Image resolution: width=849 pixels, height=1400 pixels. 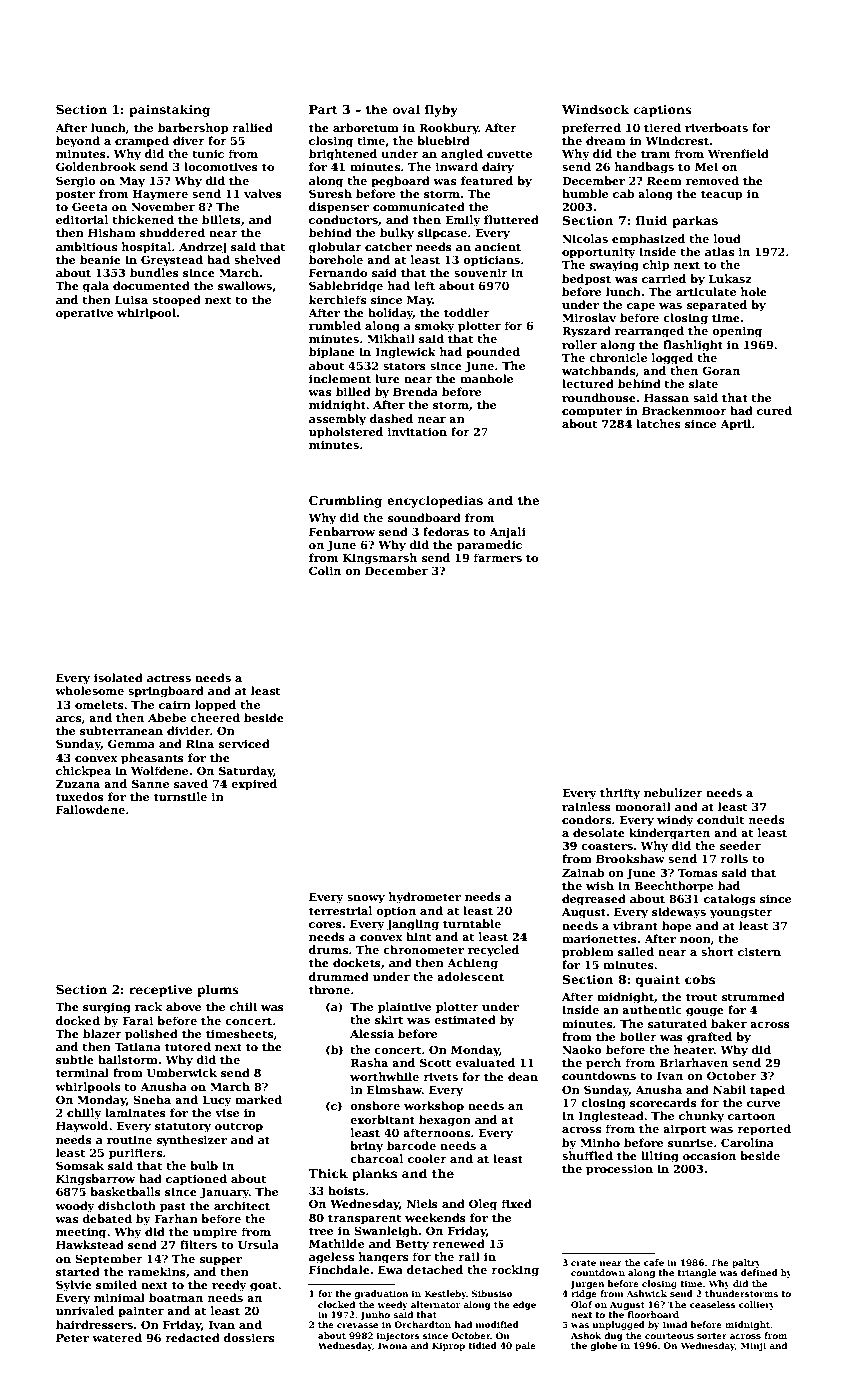 What do you see at coordinates (735, 425) in the page?
I see `April` at bounding box center [735, 425].
